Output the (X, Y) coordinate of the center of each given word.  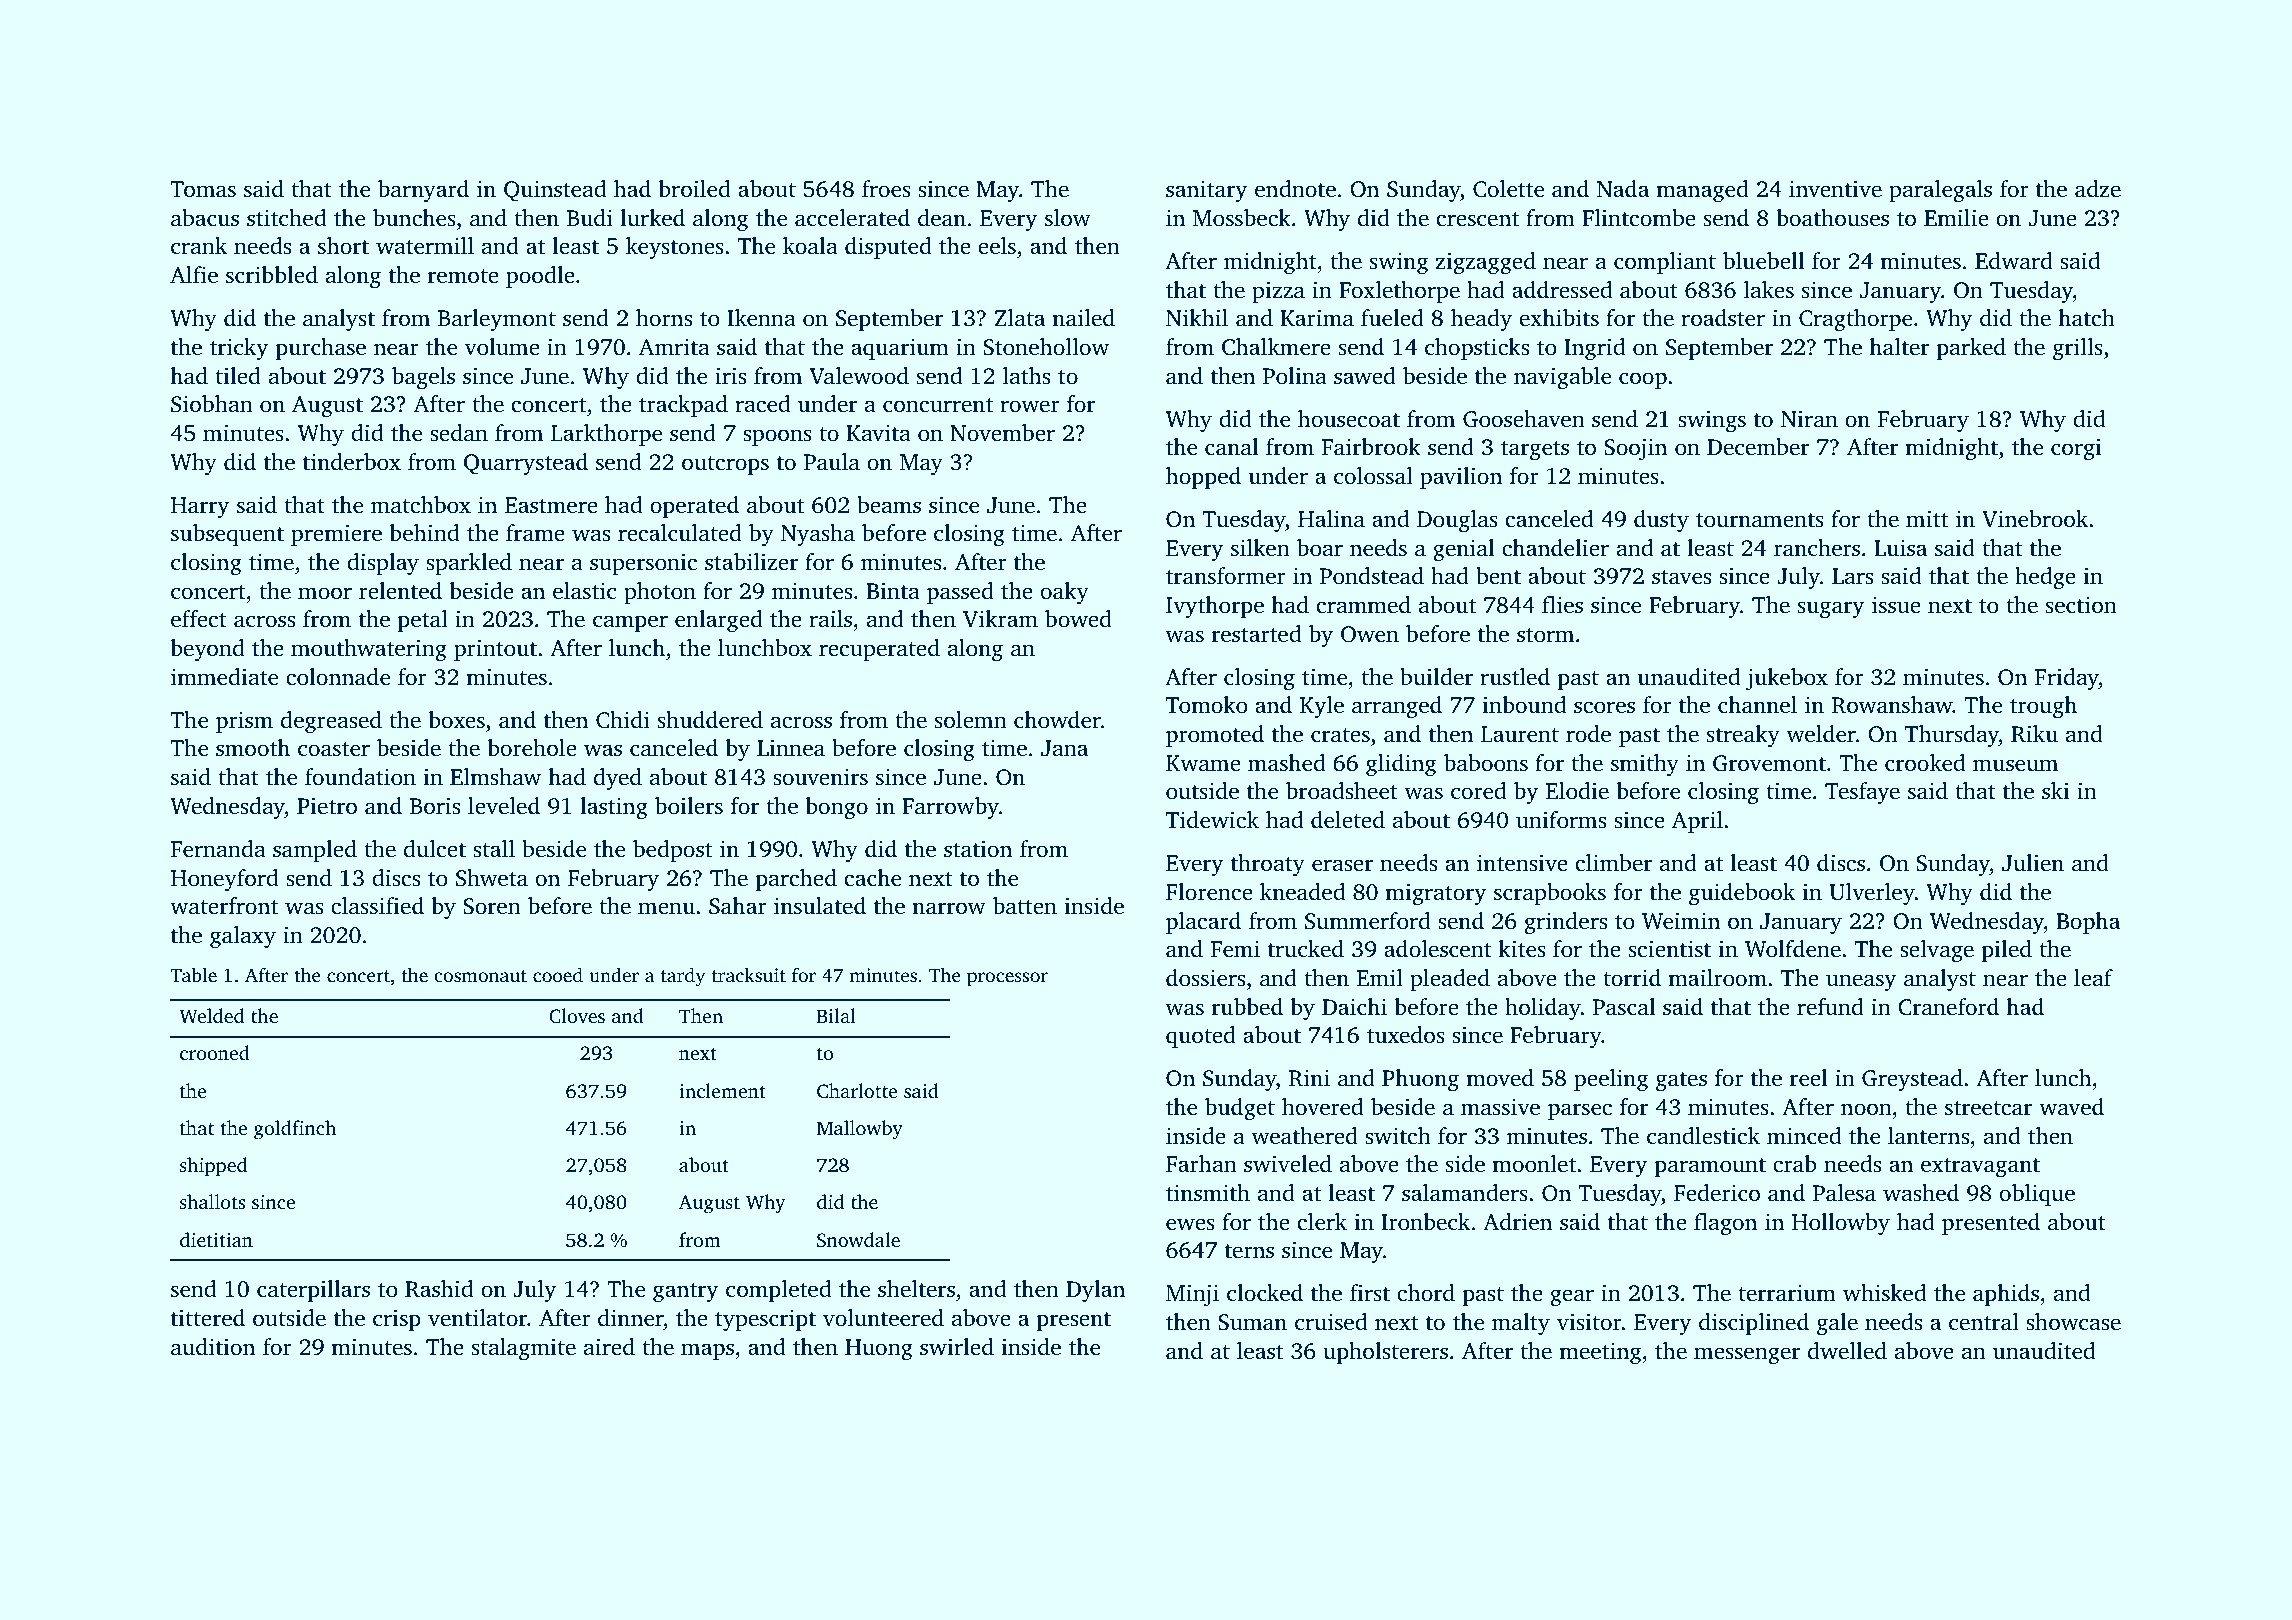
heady (1481, 320)
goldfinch (295, 1130)
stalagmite (524, 1349)
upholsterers (1385, 1353)
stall (494, 849)
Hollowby (1841, 1224)
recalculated (680, 533)
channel (1757, 705)
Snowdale (858, 1240)
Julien (2033, 863)
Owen (1370, 634)
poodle (540, 277)
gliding (1401, 765)
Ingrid (1594, 349)
